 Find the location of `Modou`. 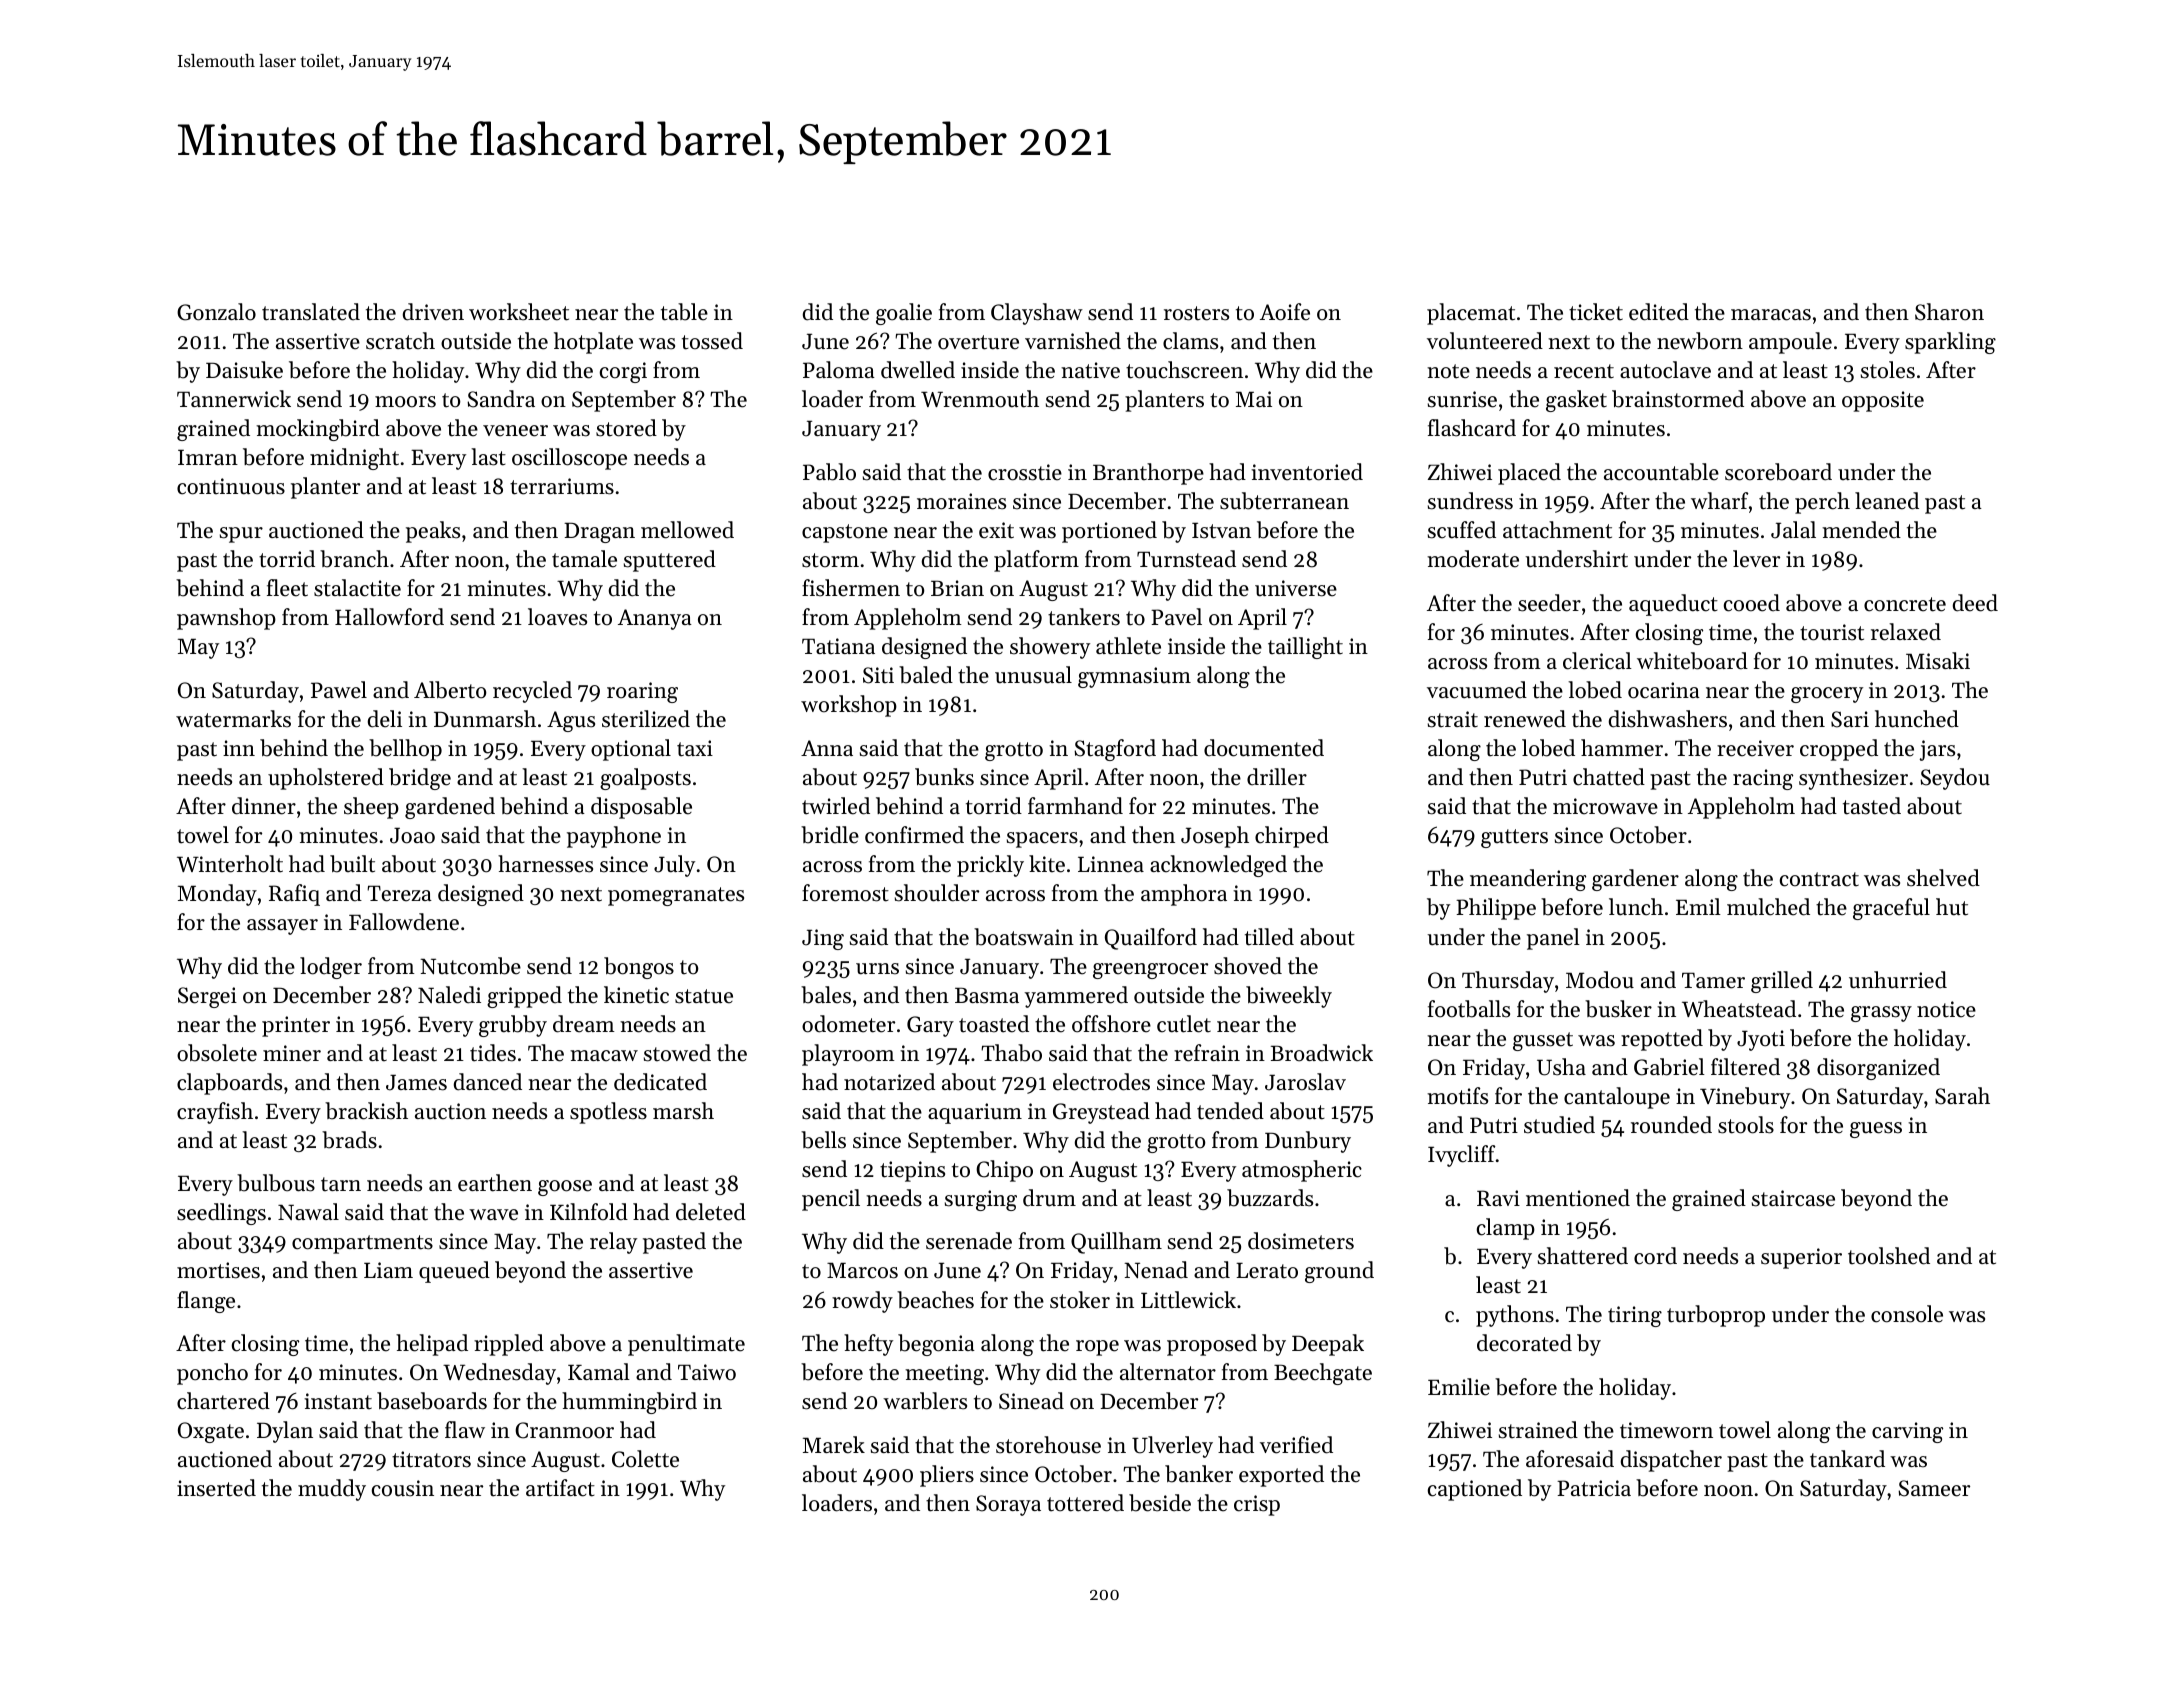

Modou is located at coordinates (1600, 980).
